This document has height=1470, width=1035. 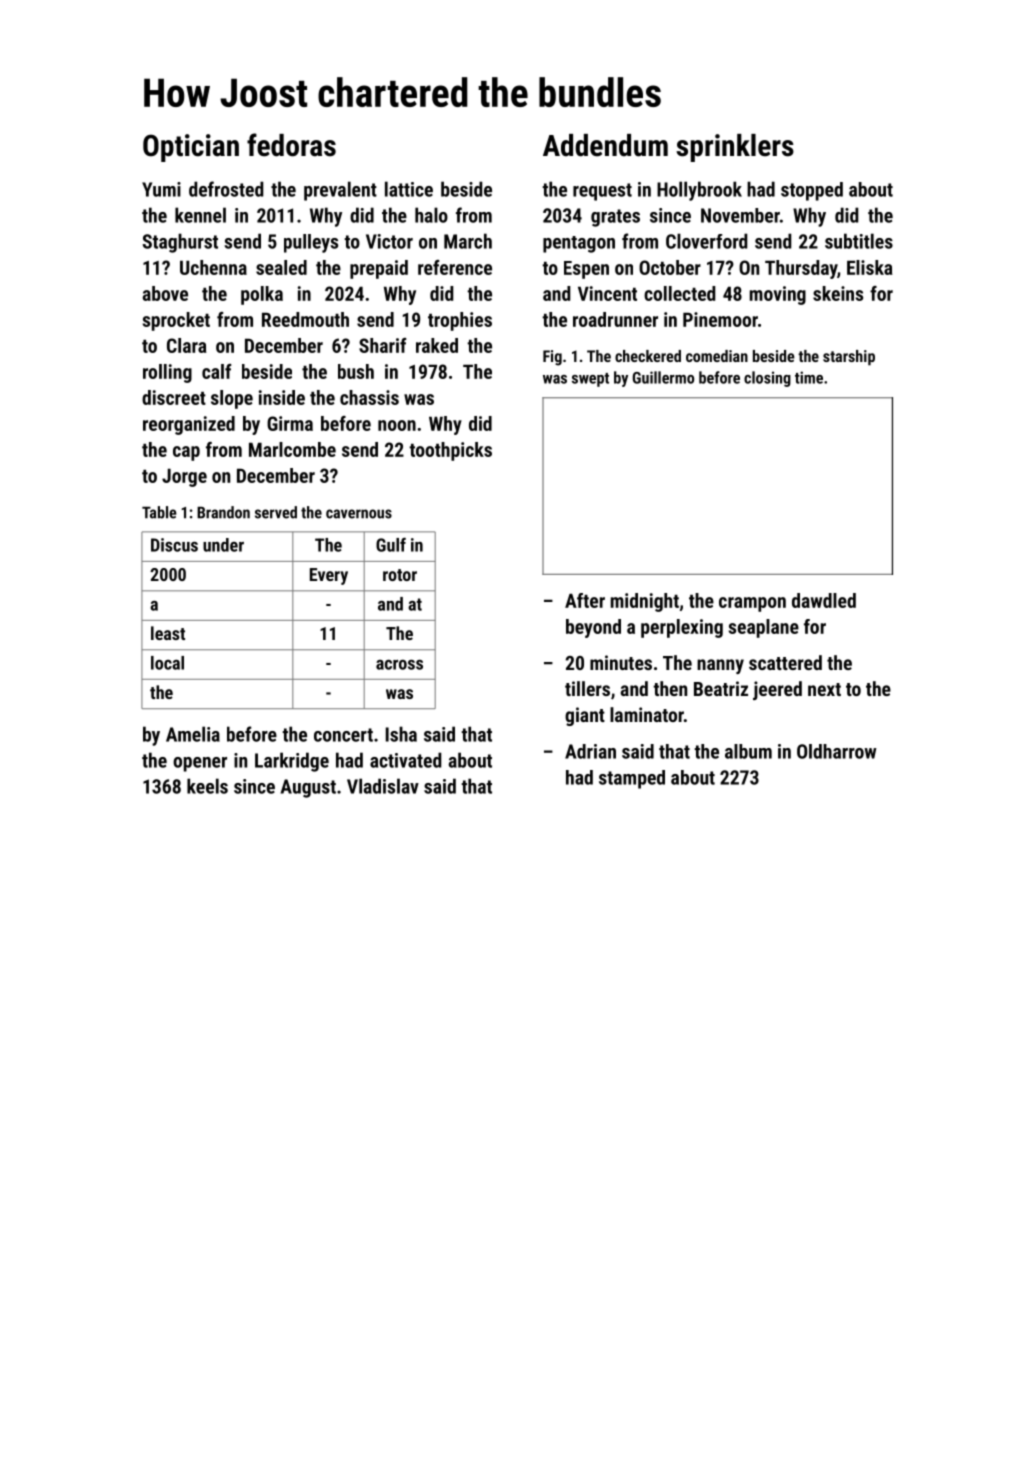 What do you see at coordinates (223, 545) in the document?
I see `under` at bounding box center [223, 545].
